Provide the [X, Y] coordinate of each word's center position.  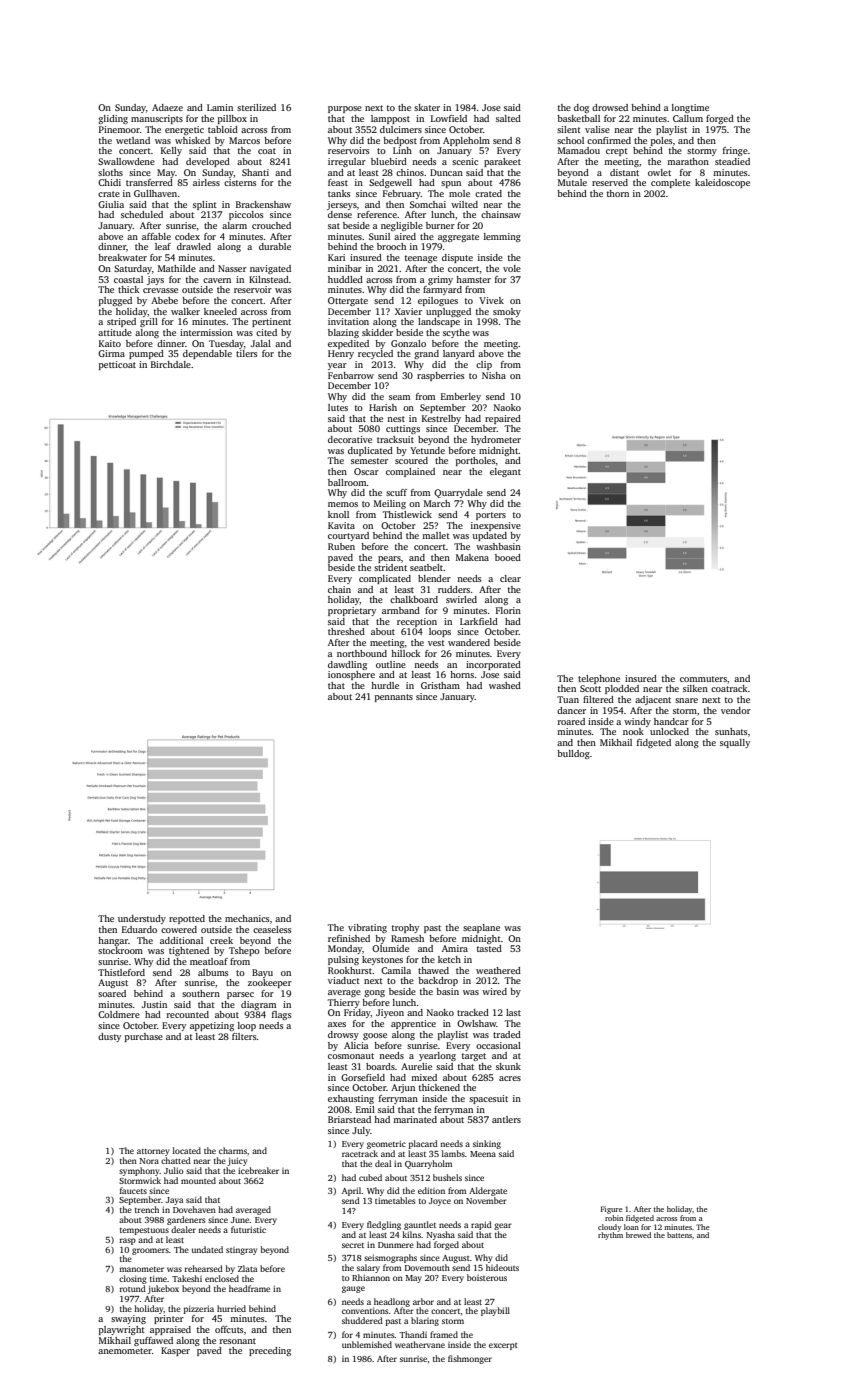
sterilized [256, 107]
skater [427, 107]
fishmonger [470, 1359]
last [513, 1012]
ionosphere [351, 675]
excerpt [503, 1346]
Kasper [175, 1351]
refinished [349, 938]
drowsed [610, 107]
